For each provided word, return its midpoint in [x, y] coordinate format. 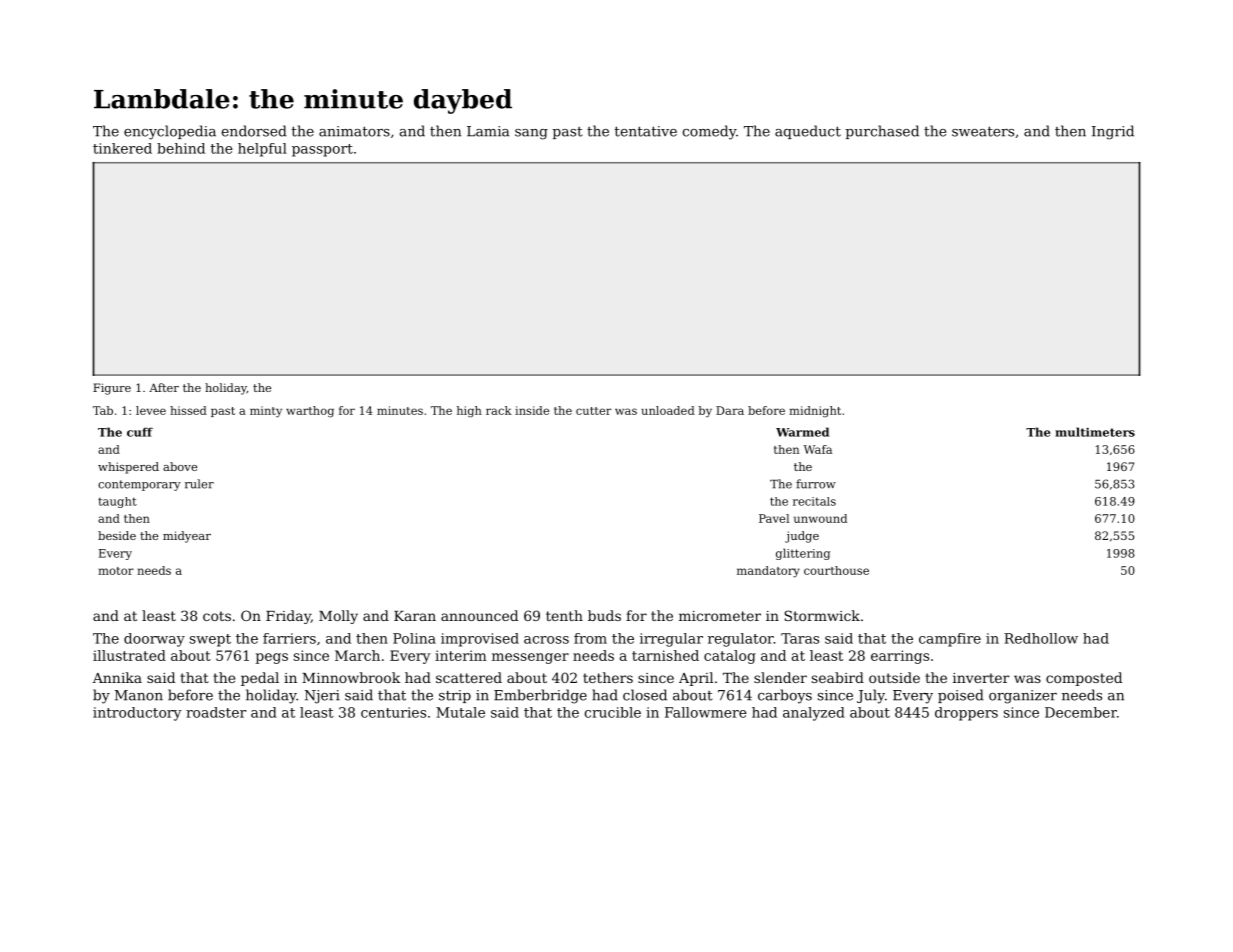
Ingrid [1113, 132]
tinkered [122, 148]
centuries [393, 712]
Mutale [460, 712]
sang [531, 134]
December [1081, 712]
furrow [816, 484]
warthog [310, 412]
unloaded [668, 410]
